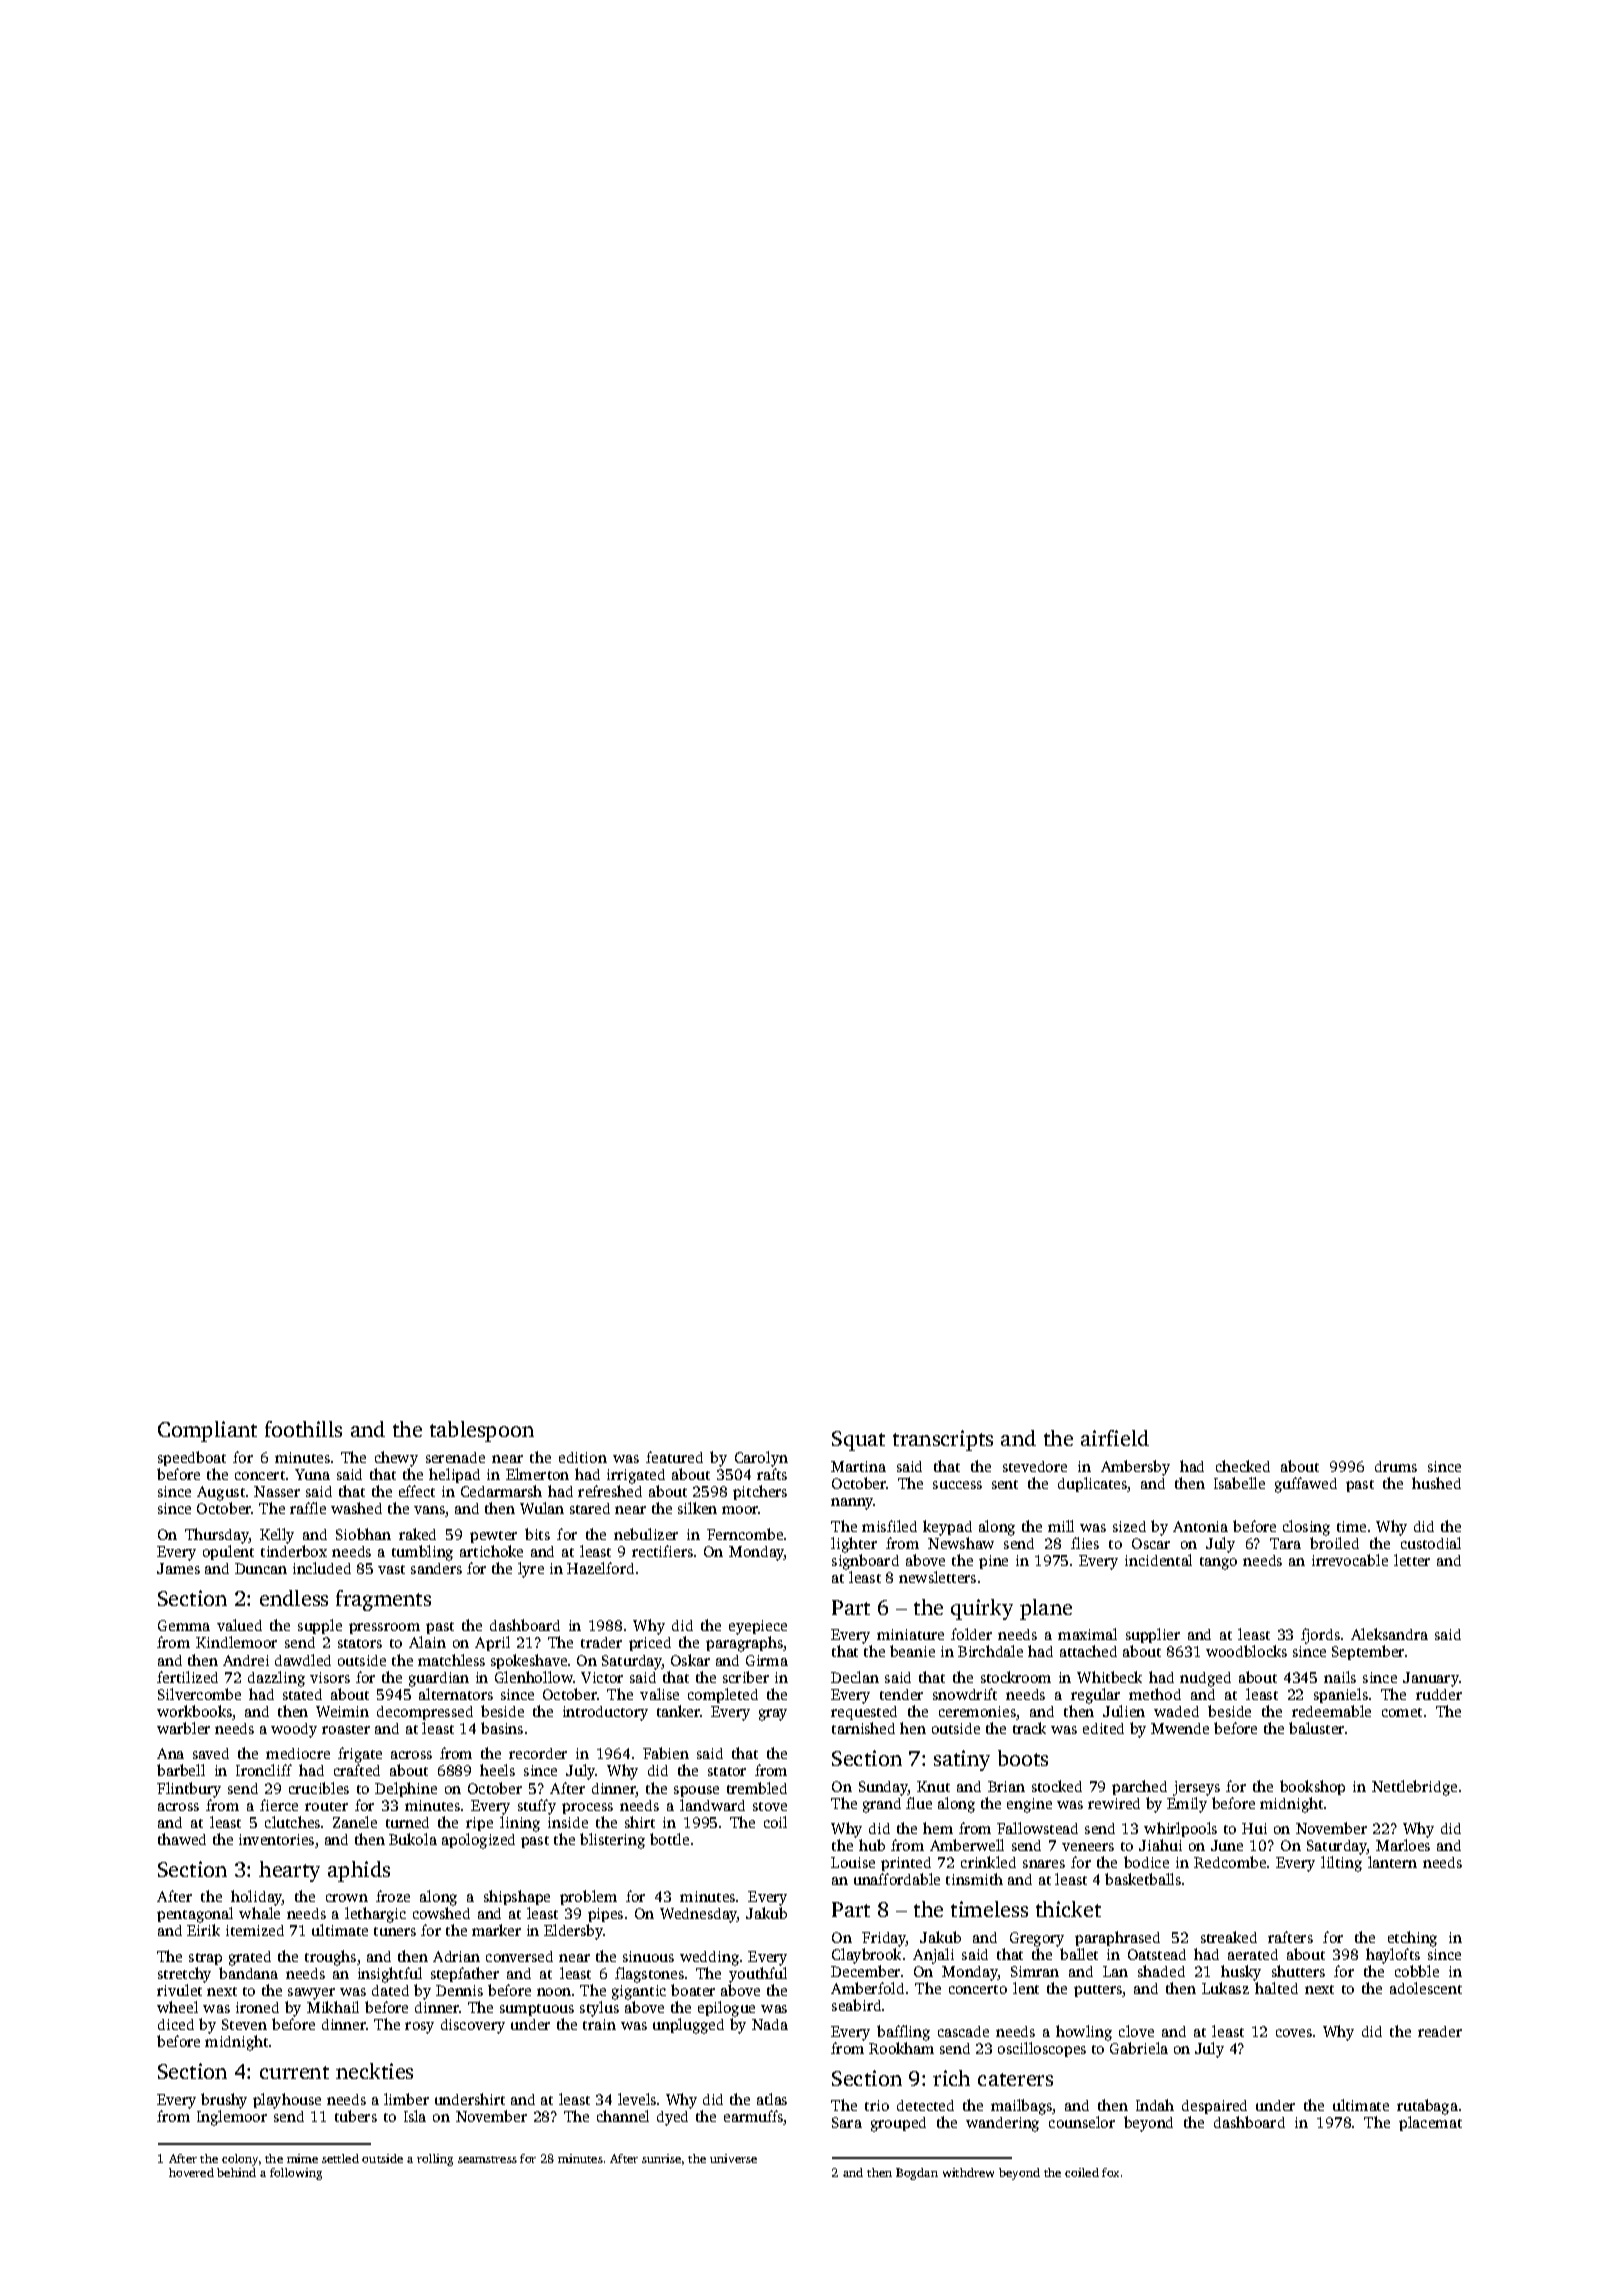 The width and height of the screenshot is (1620, 2292). What do you see at coordinates (303, 1429) in the screenshot?
I see `foothills` at bounding box center [303, 1429].
